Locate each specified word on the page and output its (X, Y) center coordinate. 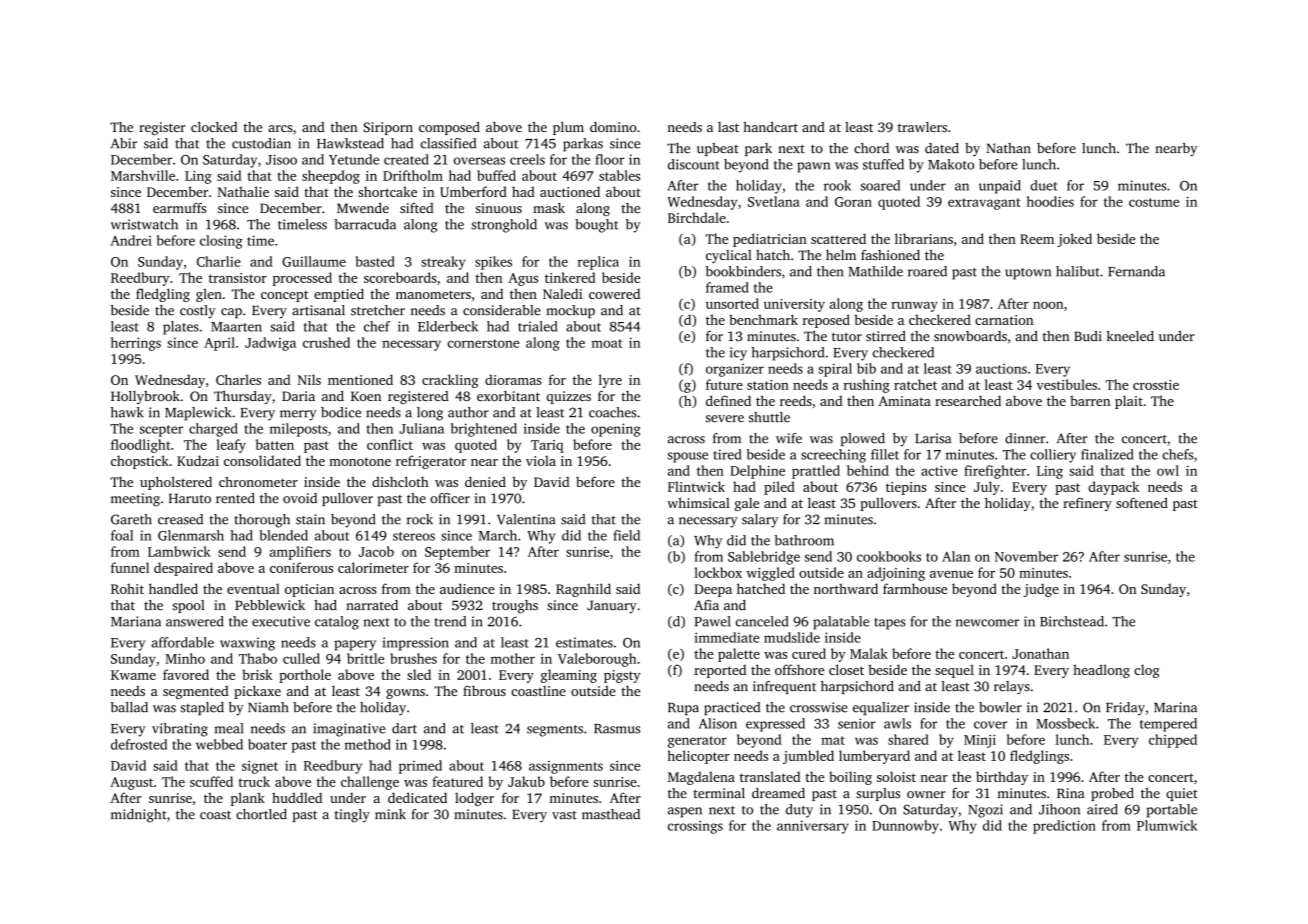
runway (914, 307)
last (728, 127)
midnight (139, 816)
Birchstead (1072, 621)
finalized (1107, 454)
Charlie (219, 261)
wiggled (770, 574)
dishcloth (400, 481)
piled (779, 488)
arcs (280, 128)
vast (564, 815)
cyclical (729, 256)
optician (309, 590)
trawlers (922, 127)
